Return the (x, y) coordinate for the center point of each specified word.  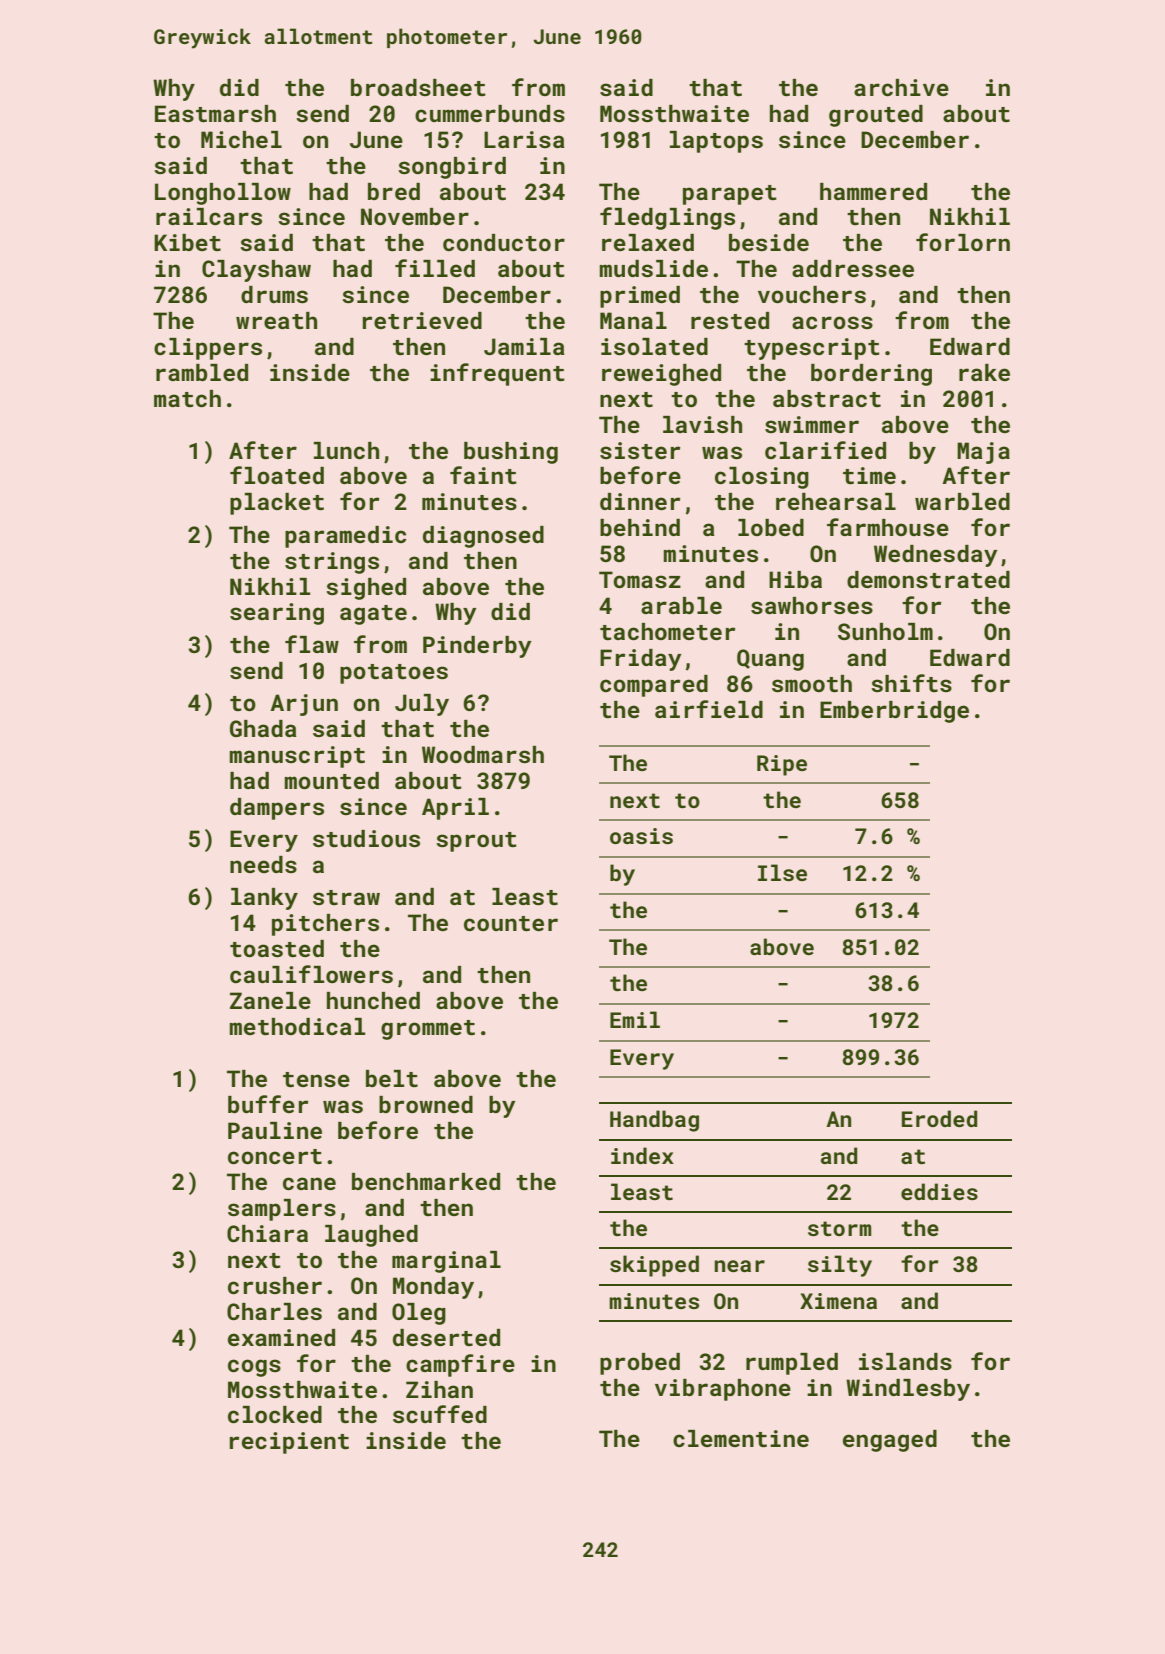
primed (640, 297)
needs (263, 864)
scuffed (440, 1414)
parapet (730, 195)
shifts (911, 683)
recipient (289, 1443)
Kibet (187, 242)
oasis (641, 836)
